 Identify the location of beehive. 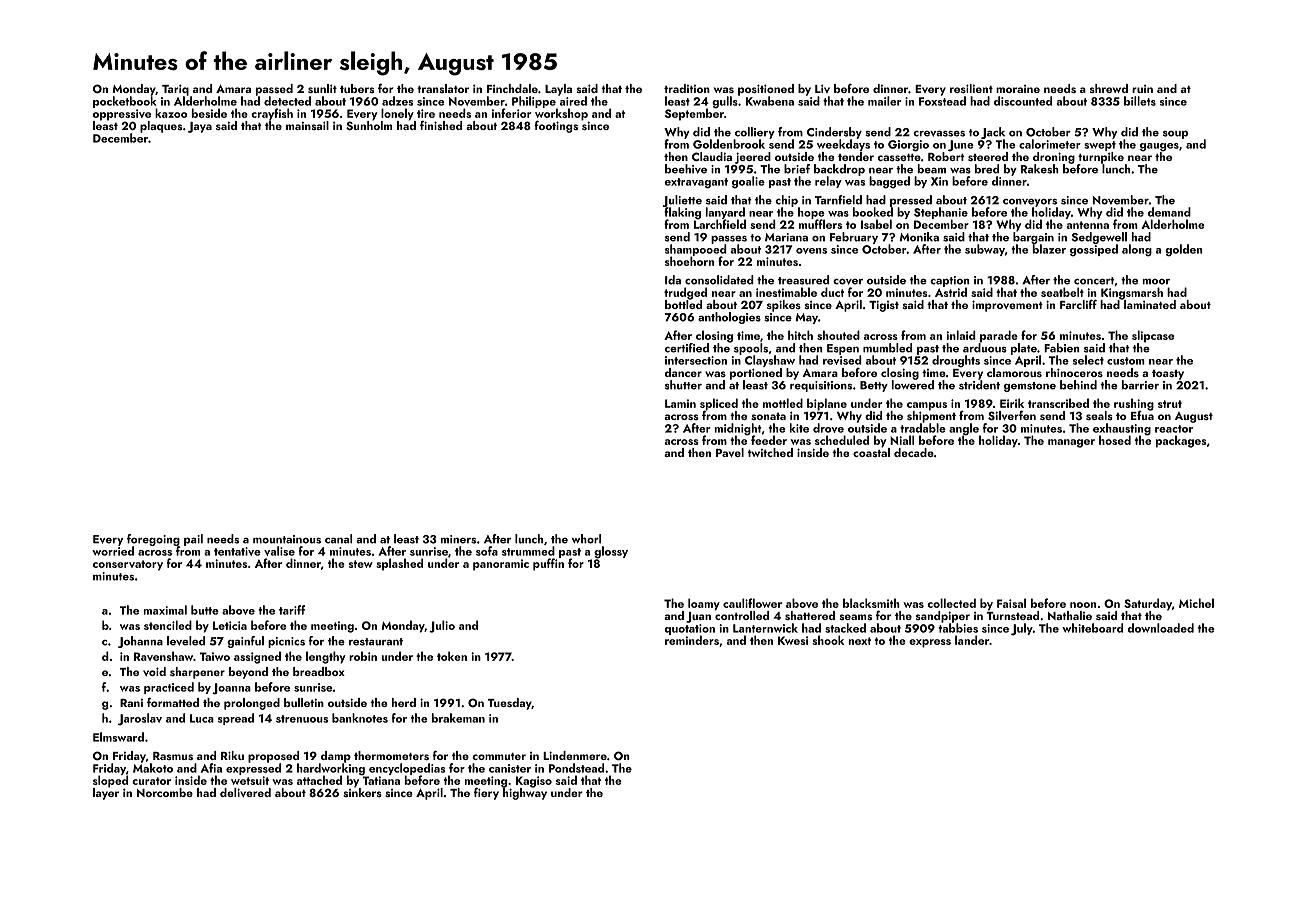
(686, 169).
